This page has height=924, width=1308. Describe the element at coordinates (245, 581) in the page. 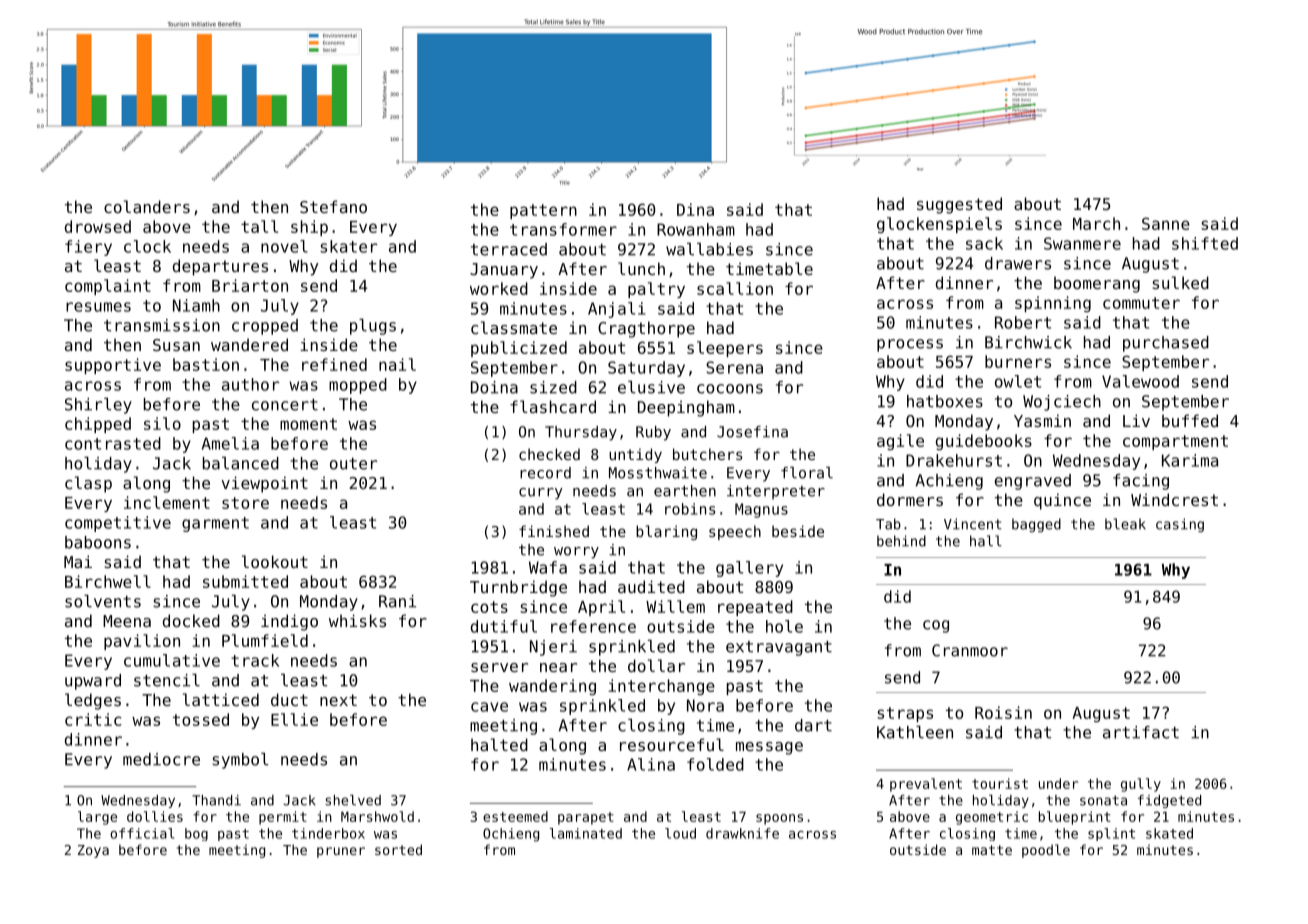

I see `submitted` at that location.
